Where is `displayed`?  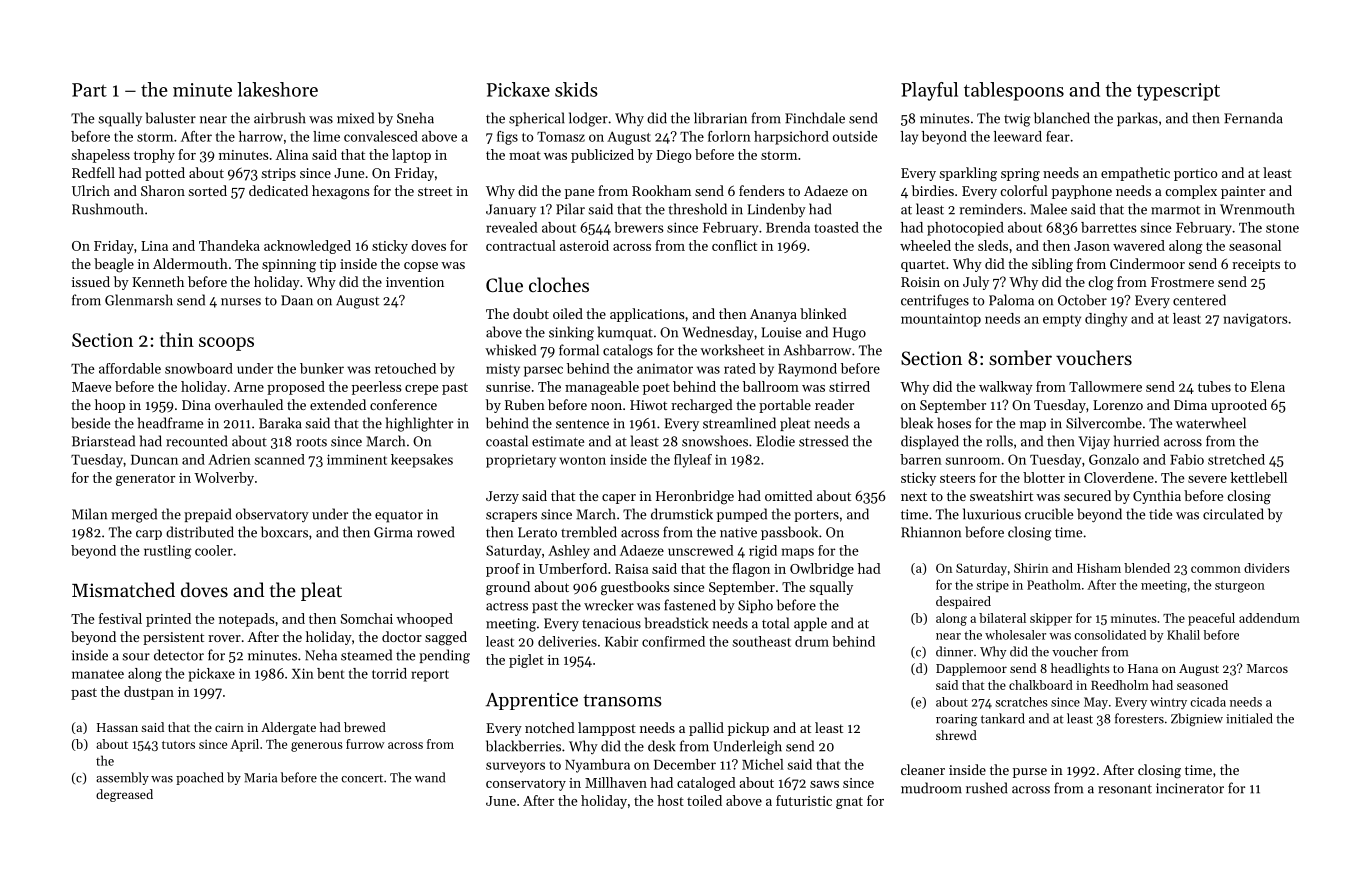
displayed is located at coordinates (930, 442).
